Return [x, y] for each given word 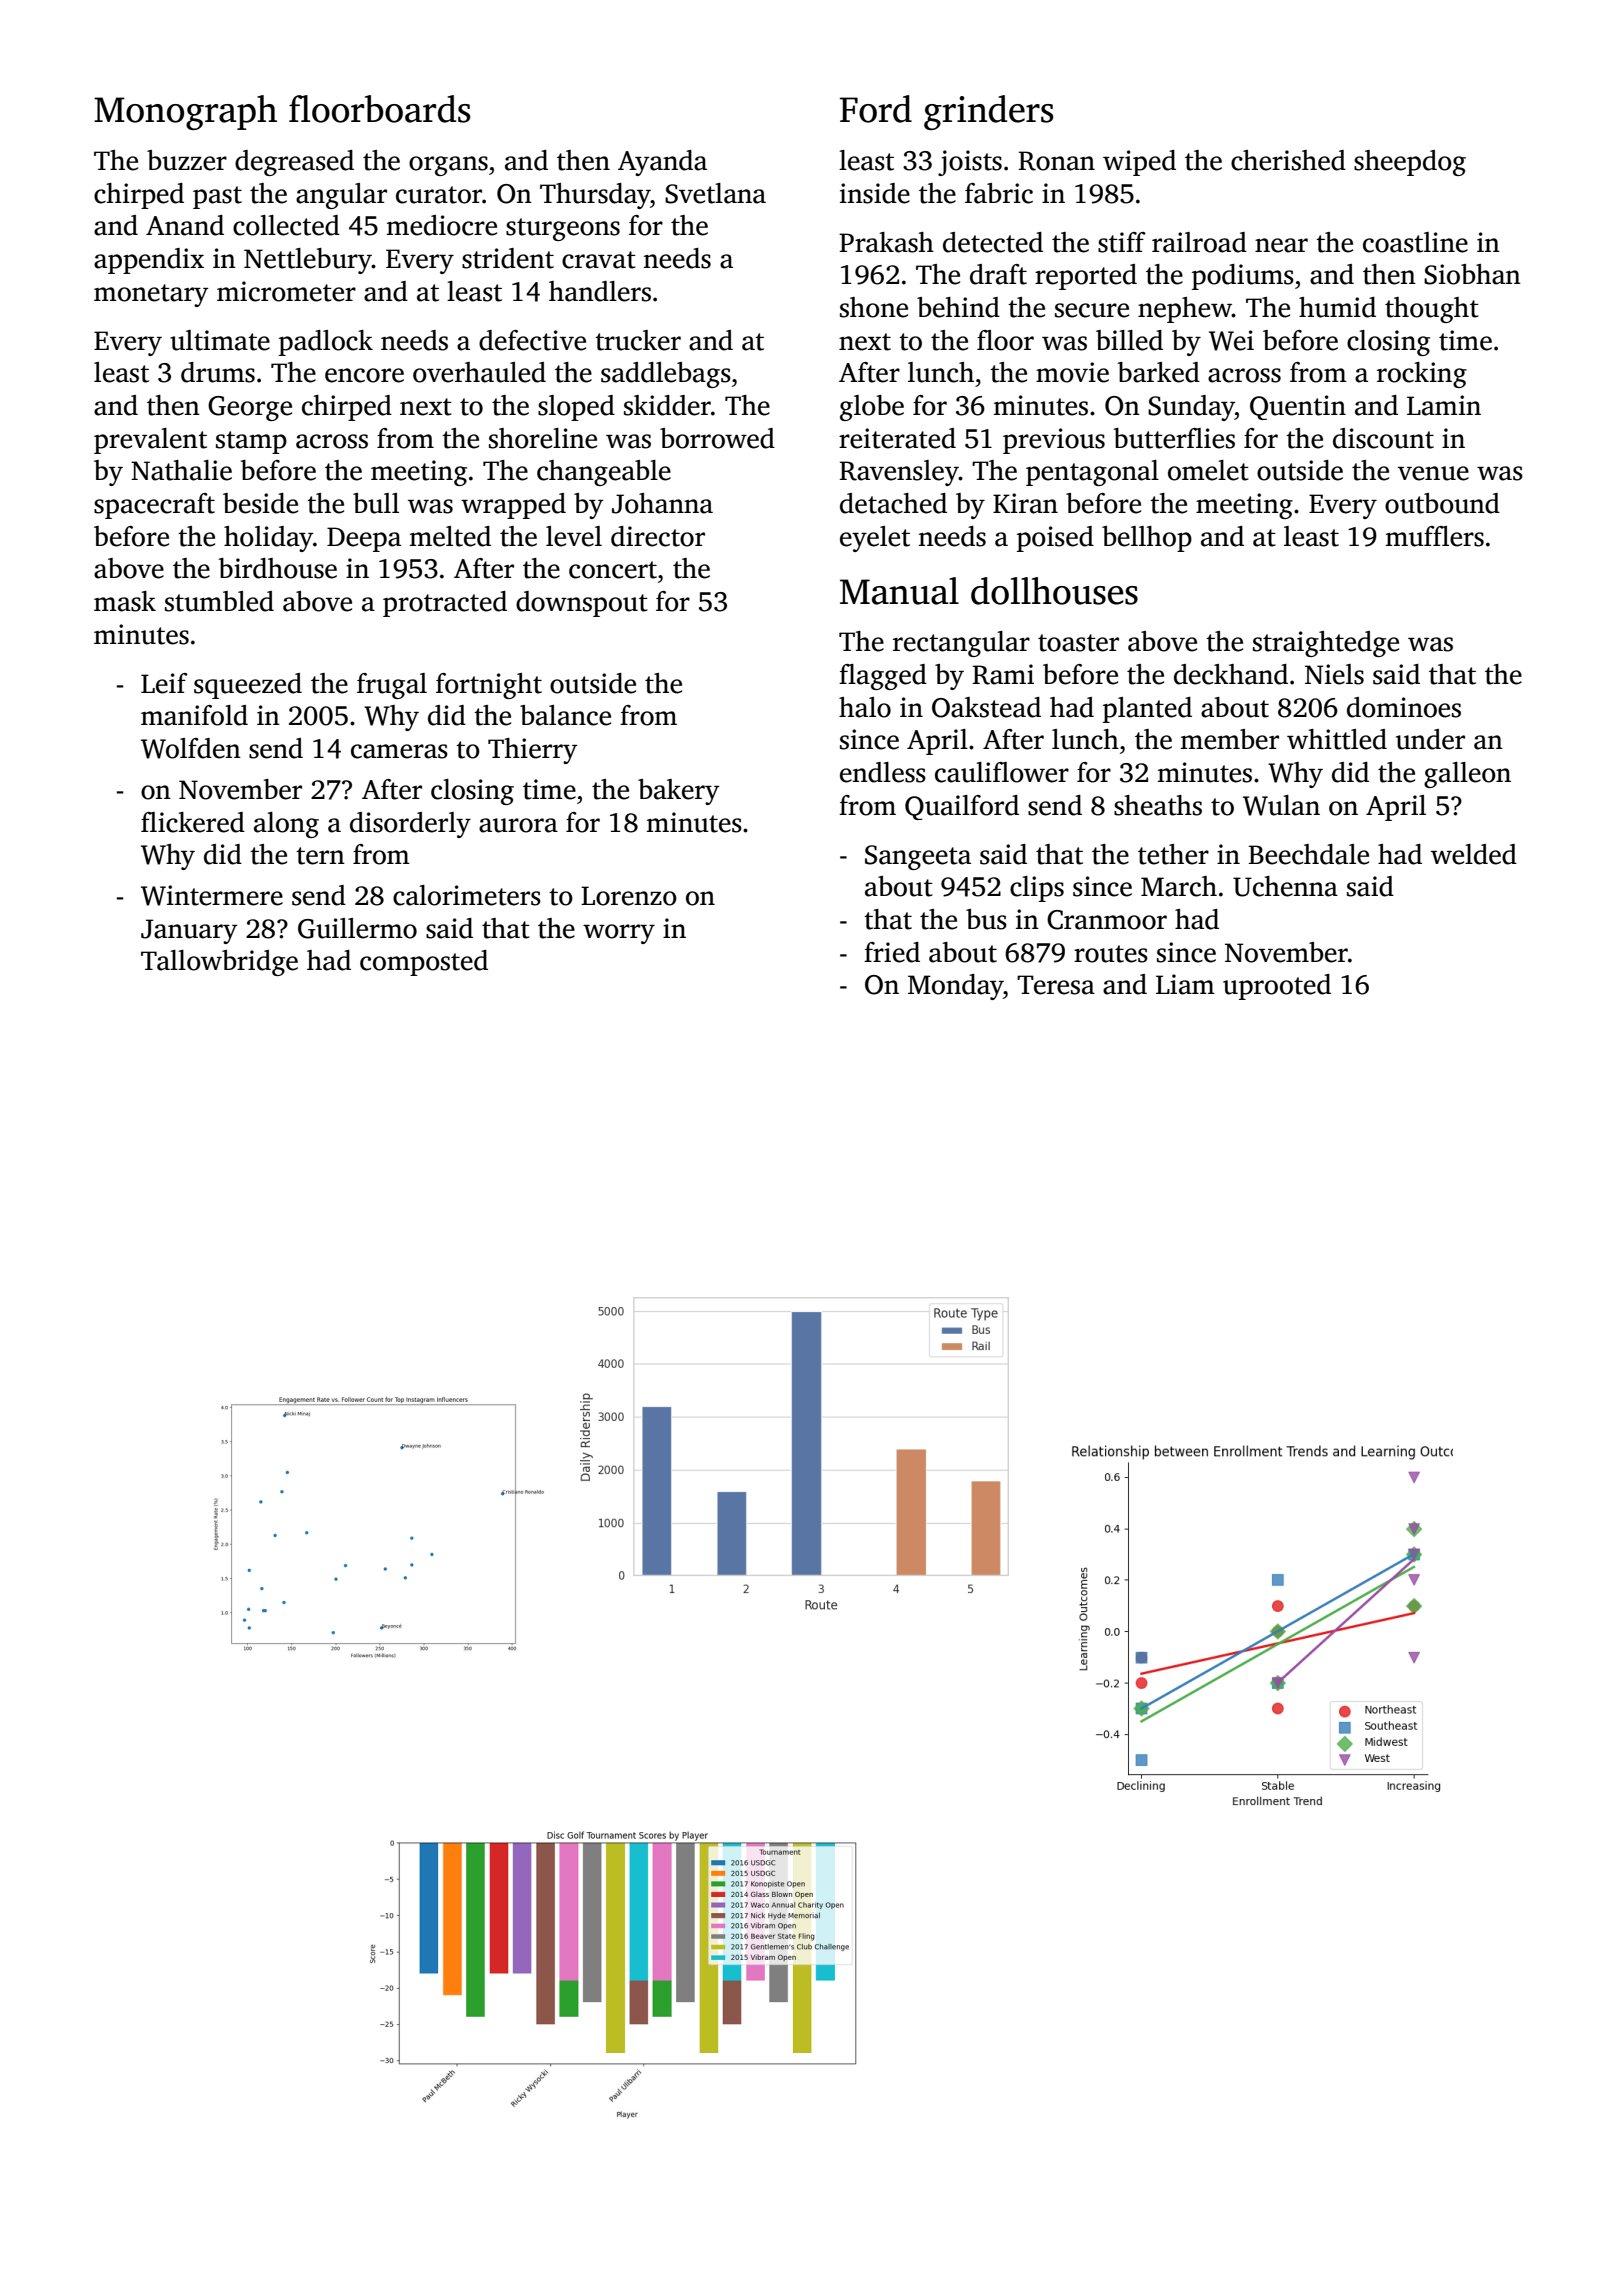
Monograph [185, 112]
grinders [988, 112]
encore [364, 375]
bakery [679, 792]
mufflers [1435, 536]
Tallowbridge [219, 963]
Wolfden [191, 748]
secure [1092, 310]
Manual [899, 591]
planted [1147, 710]
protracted [445, 604]
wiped [1139, 163]
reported [1086, 277]
